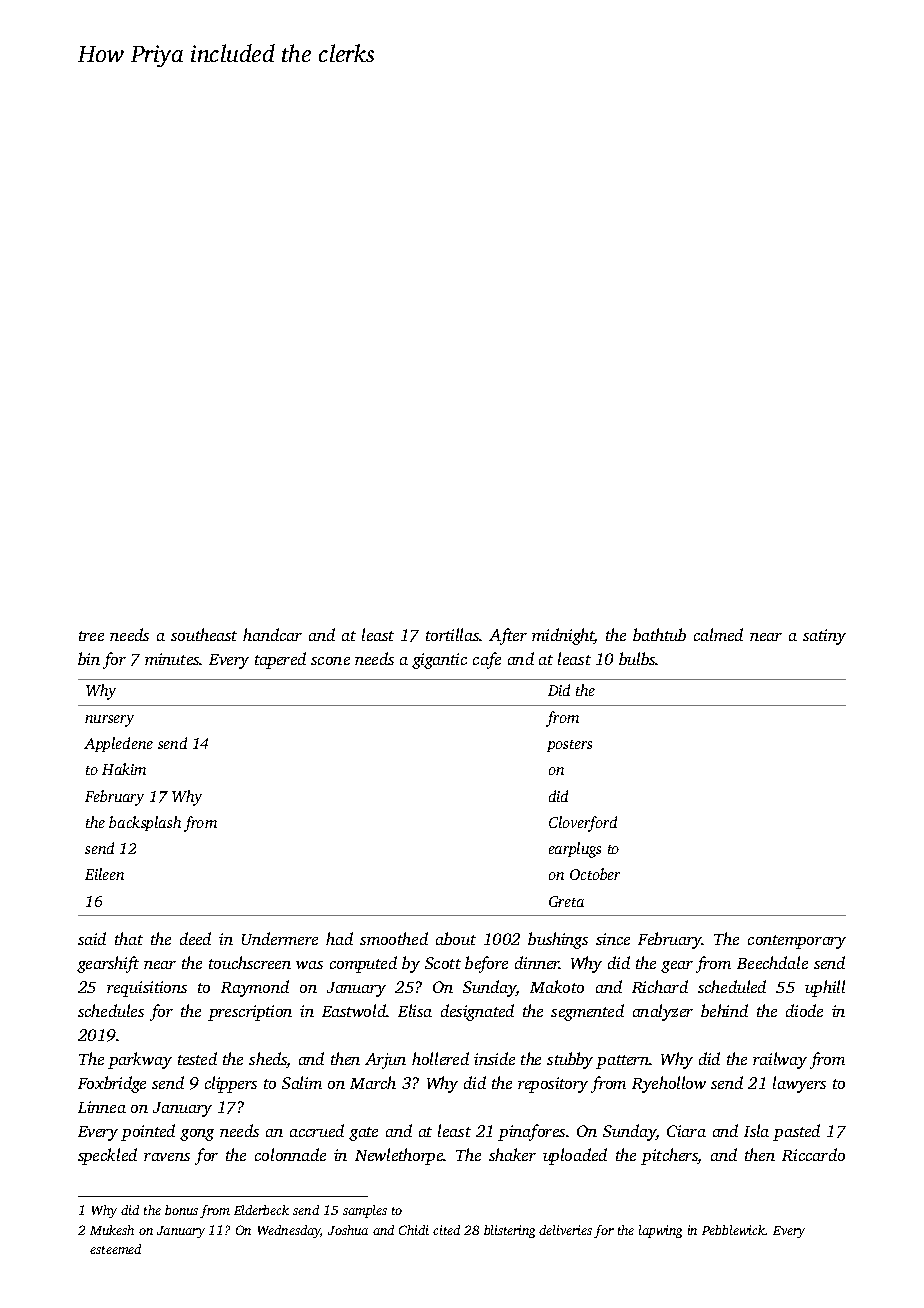  What do you see at coordinates (111, 1010) in the screenshot?
I see `schedules` at bounding box center [111, 1010].
